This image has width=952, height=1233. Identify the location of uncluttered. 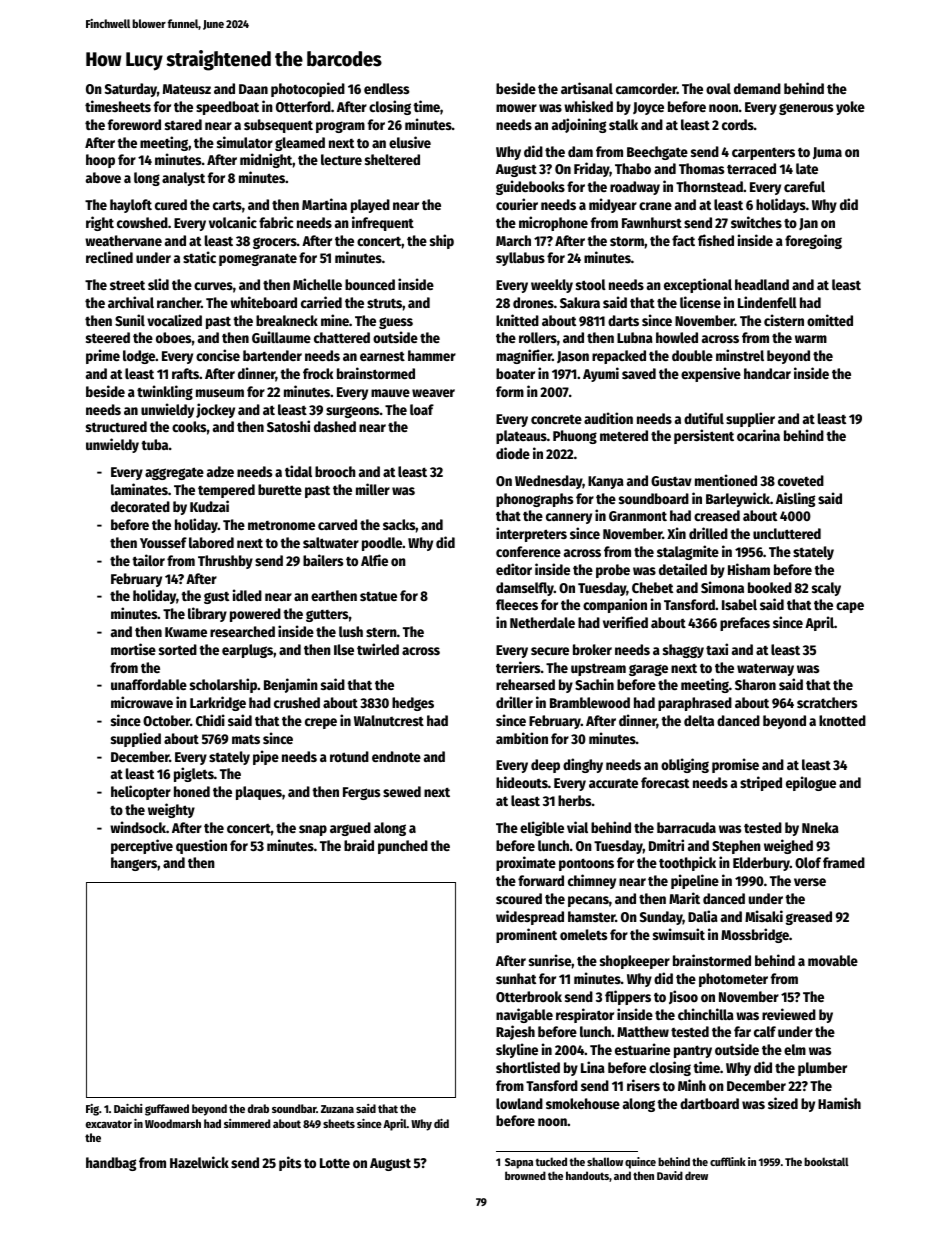
(787, 533).
